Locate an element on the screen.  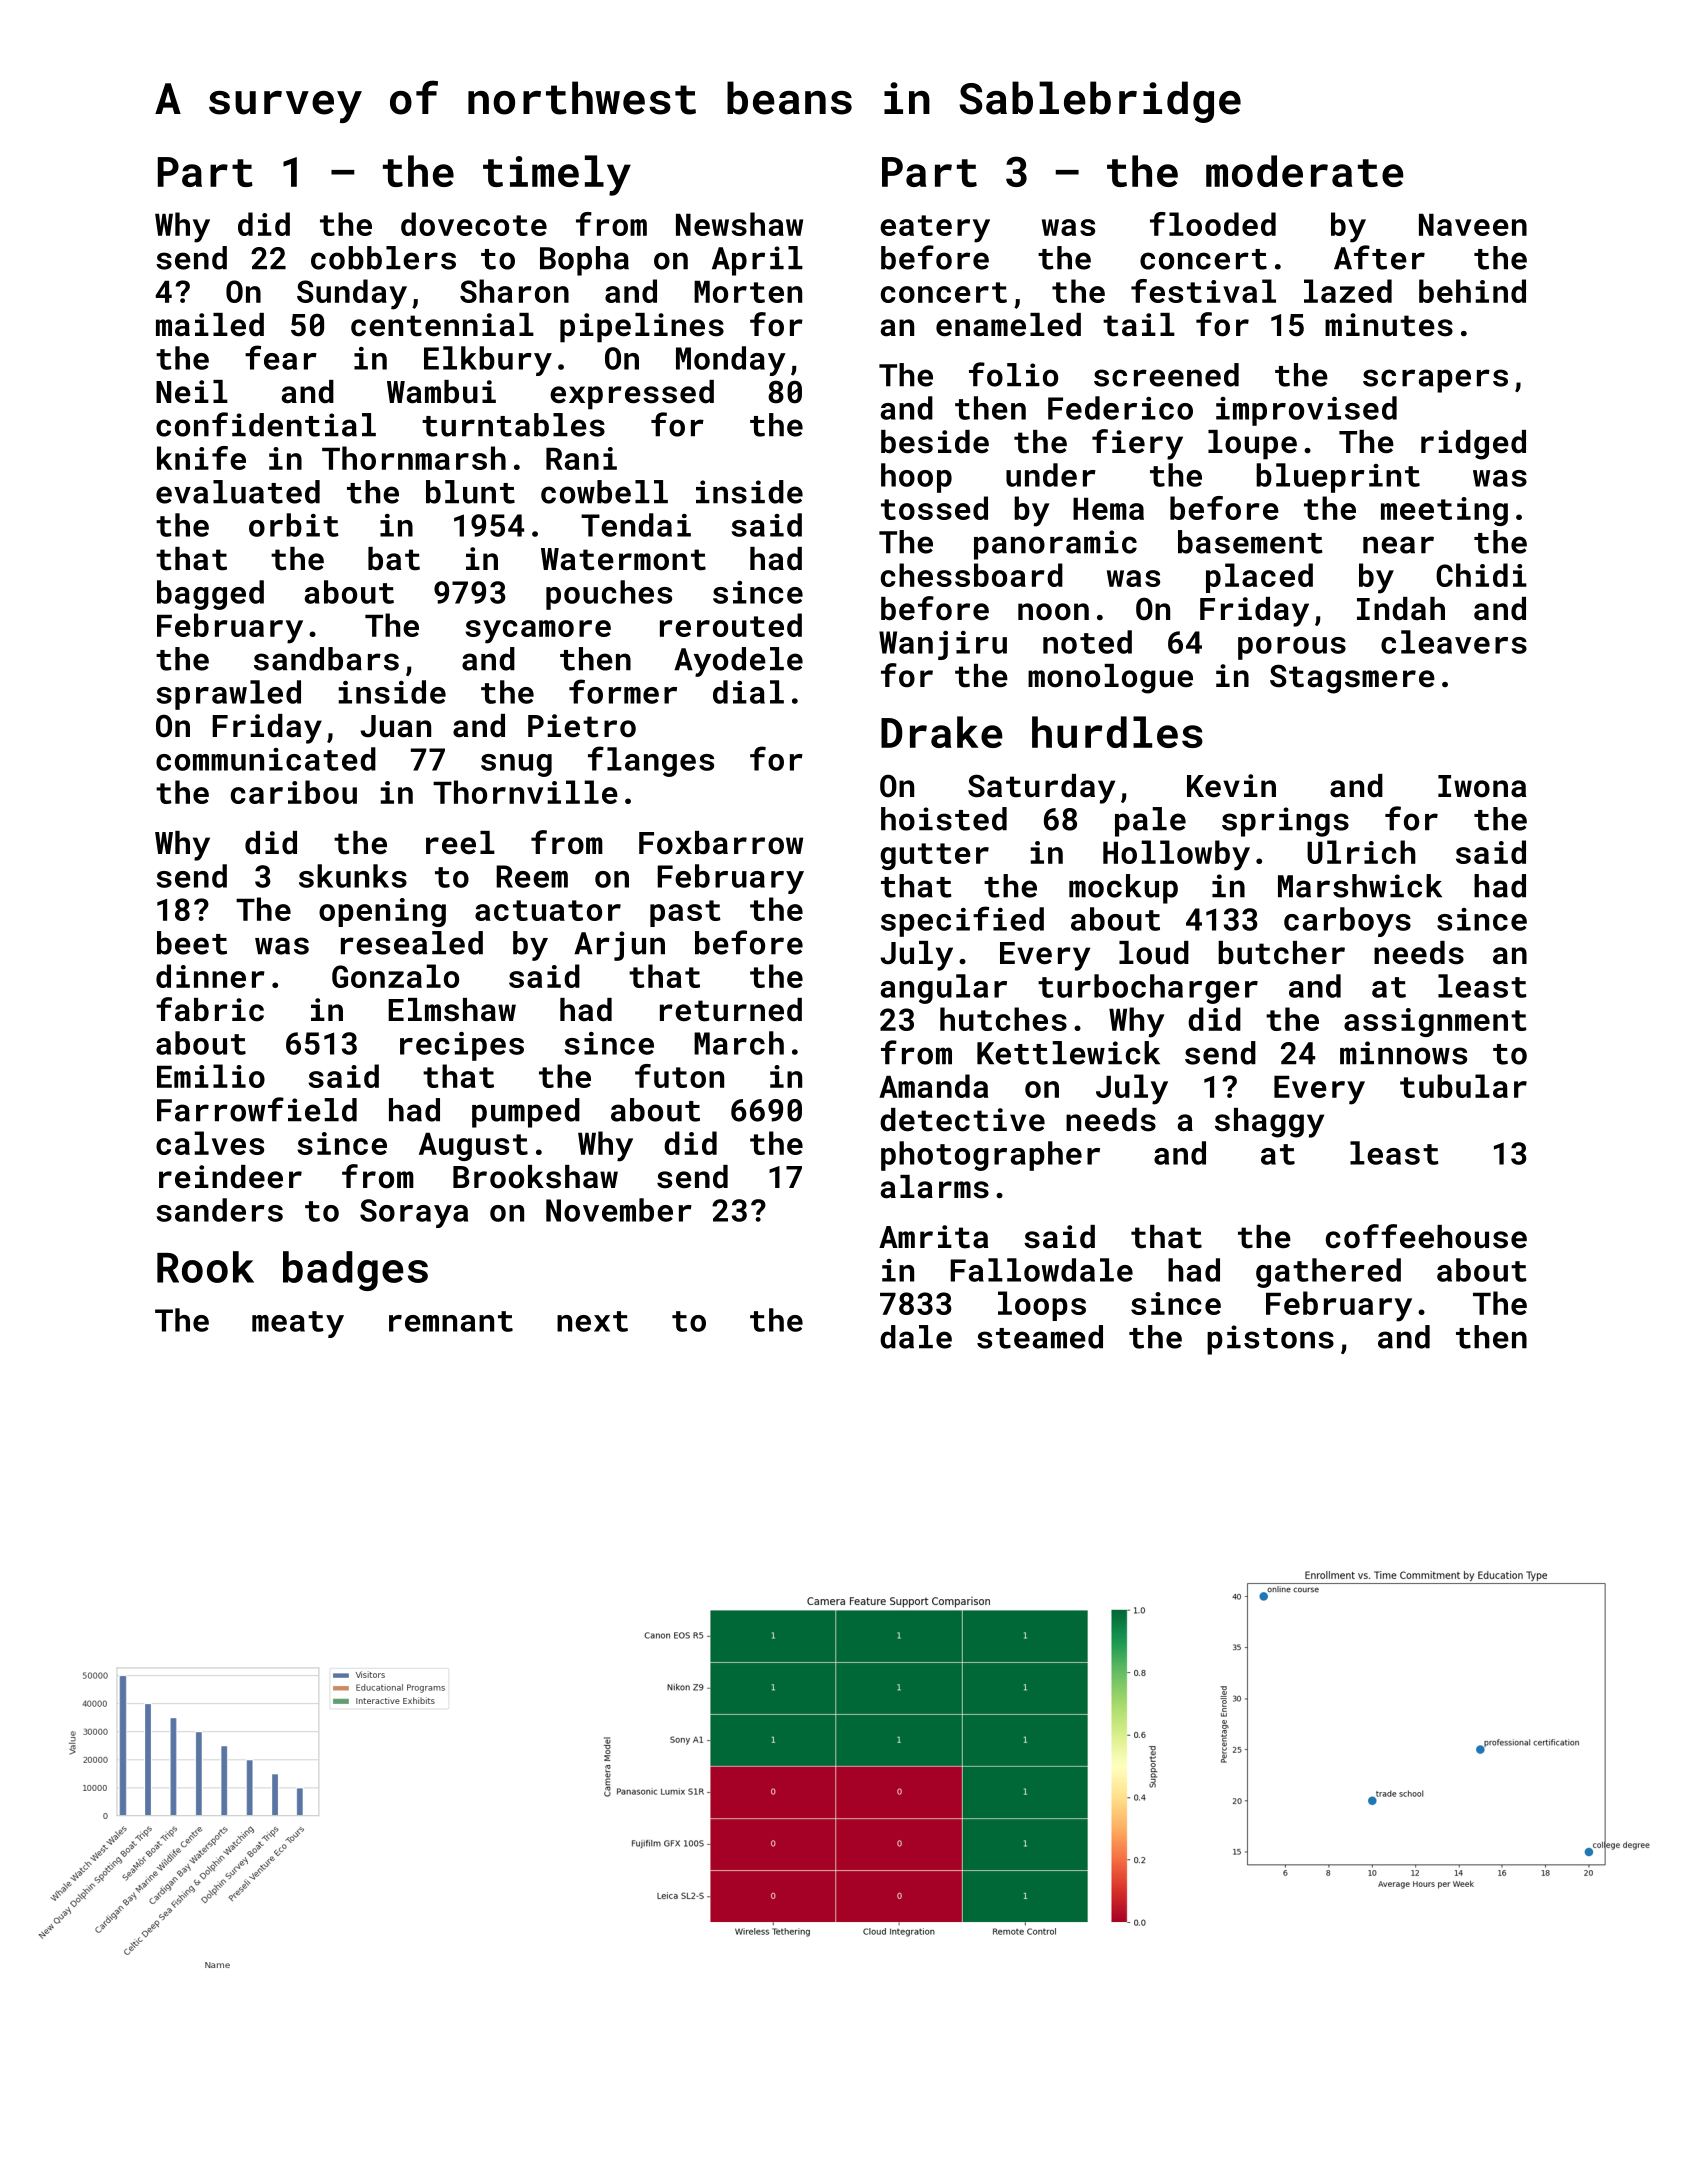
Soraya is located at coordinates (414, 1213).
